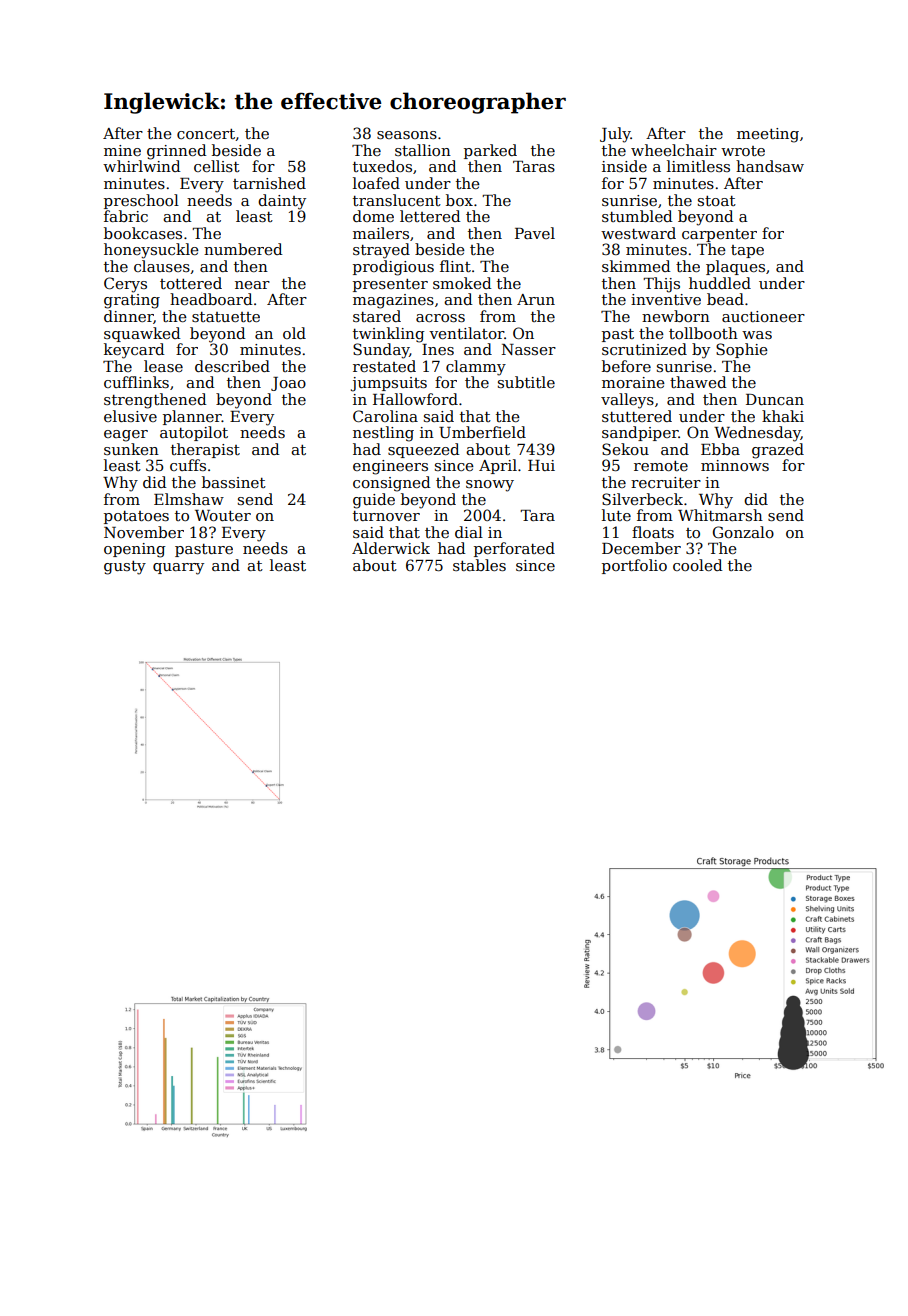  Describe the element at coordinates (142, 166) in the page. I see `whirlwind` at that location.
